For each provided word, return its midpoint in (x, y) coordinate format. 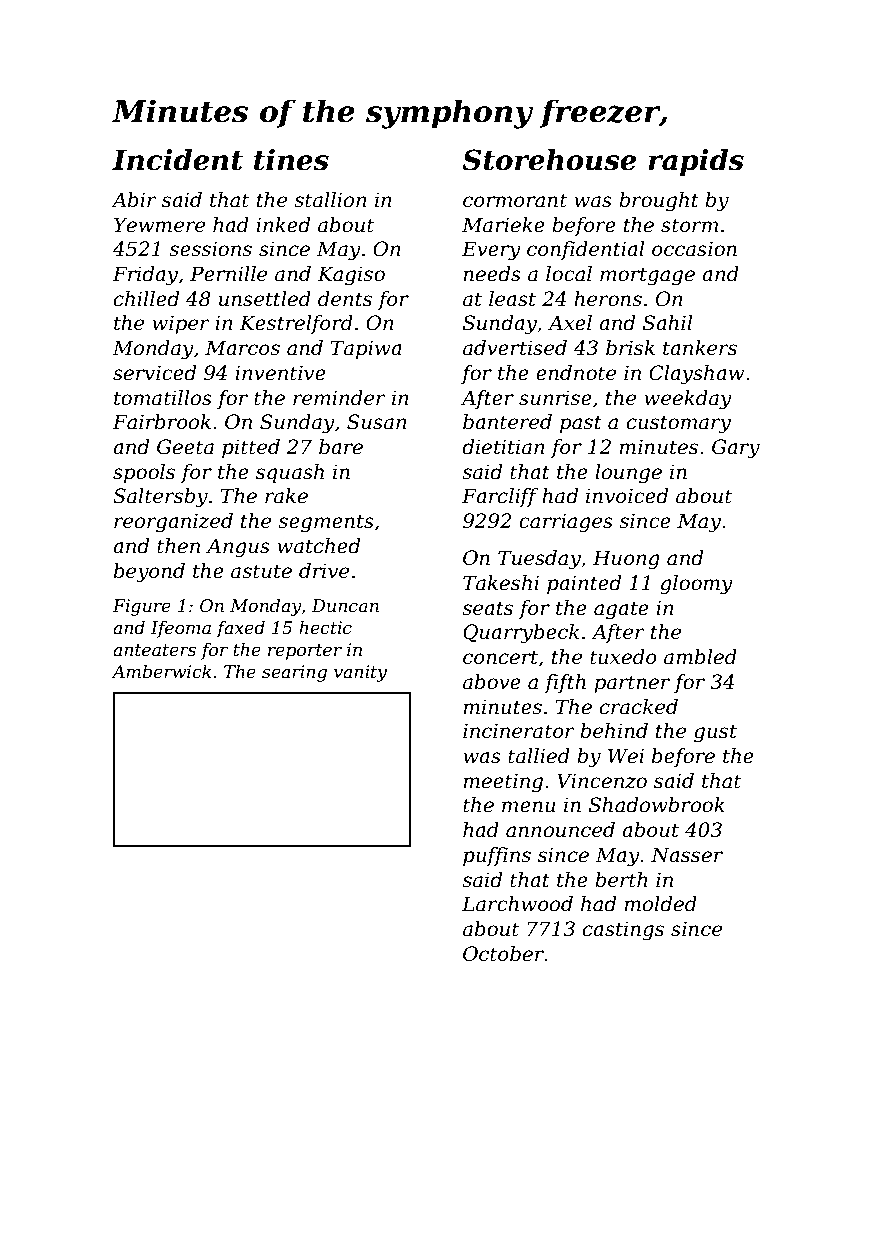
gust (715, 733)
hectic (325, 627)
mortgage (647, 276)
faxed (240, 629)
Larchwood (517, 904)
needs (492, 274)
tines (291, 160)
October (503, 954)
